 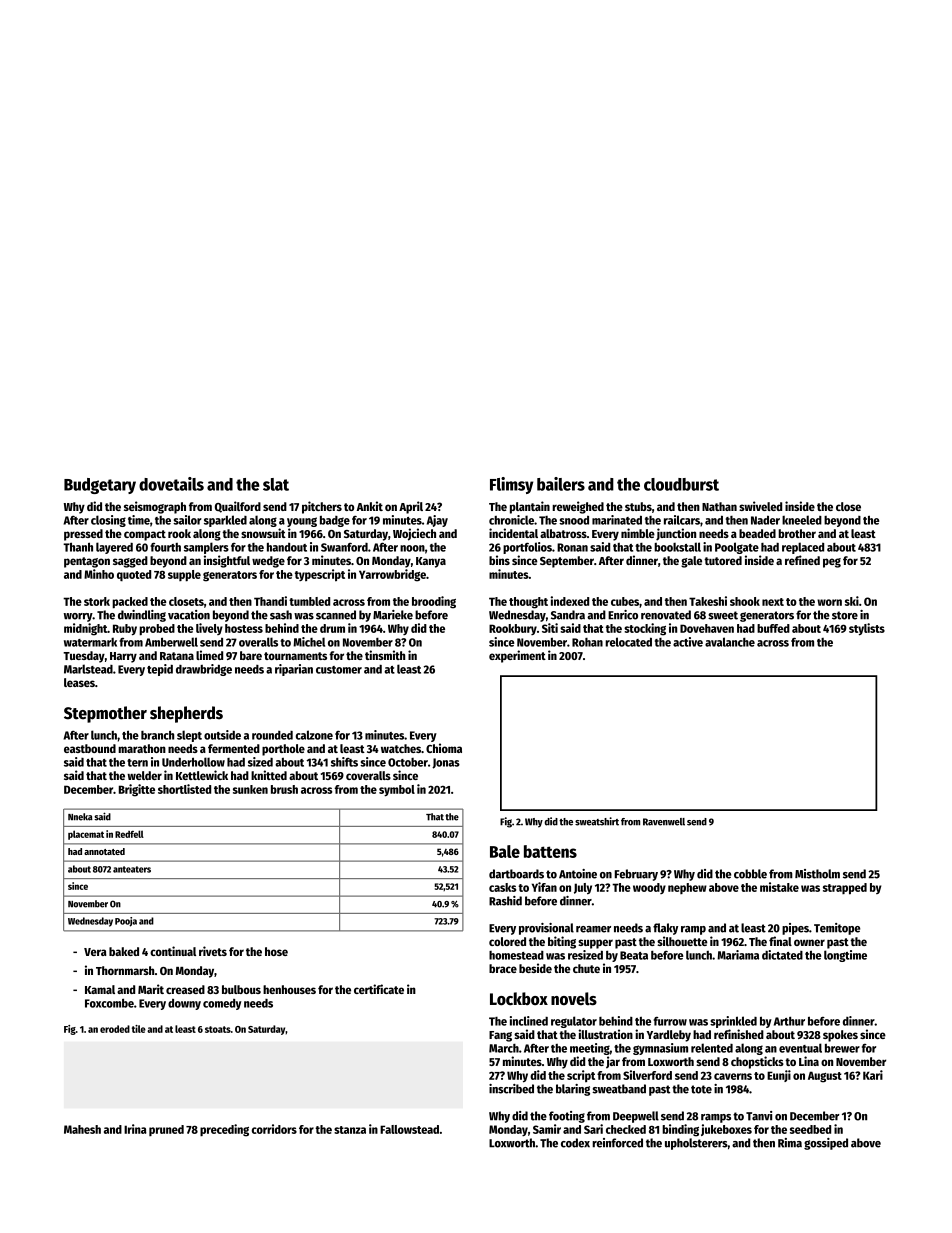 What do you see at coordinates (505, 851) in the image?
I see `Bale` at bounding box center [505, 851].
